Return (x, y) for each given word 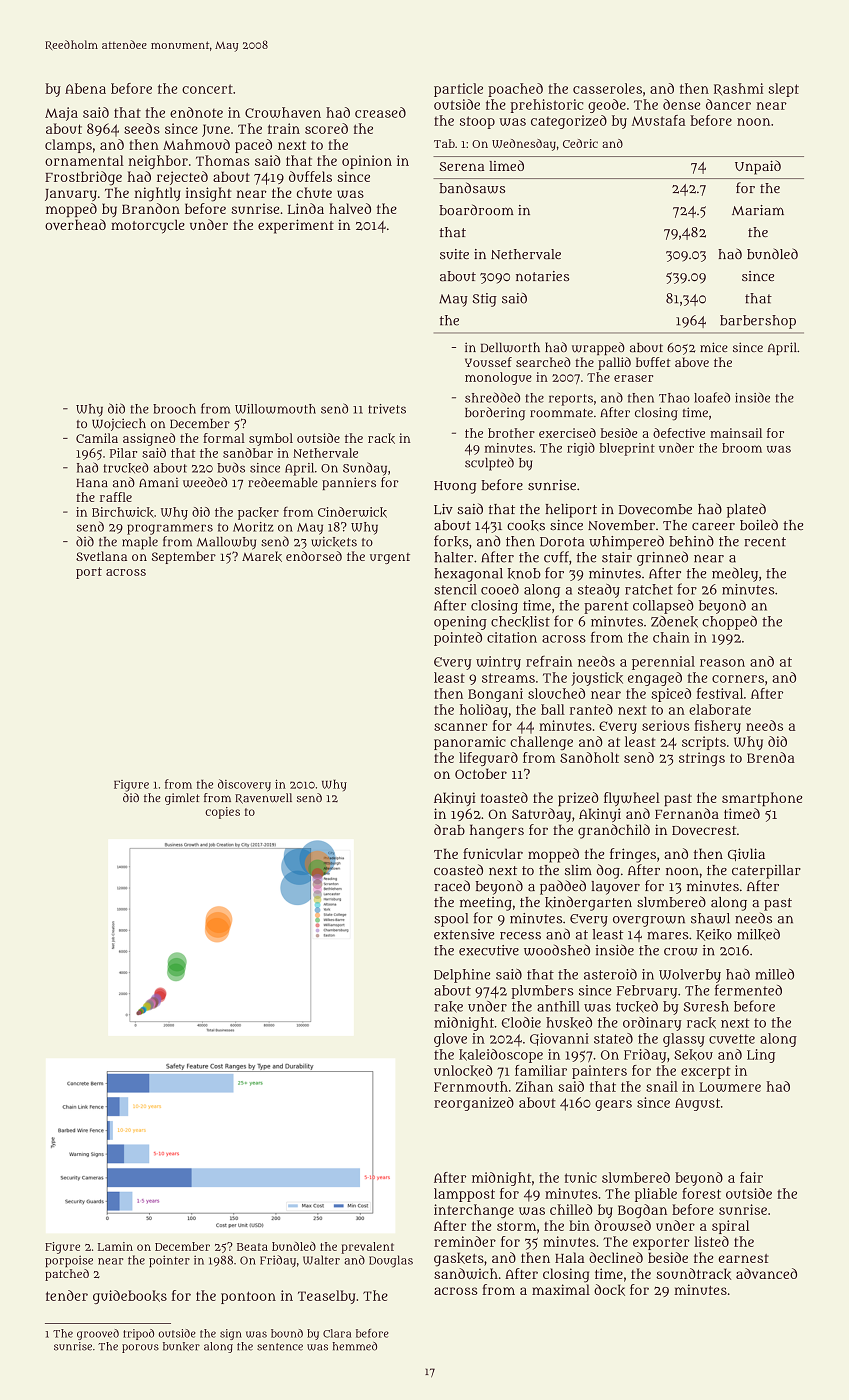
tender (67, 1295)
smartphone (762, 799)
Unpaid (758, 167)
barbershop (758, 322)
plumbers (542, 992)
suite (454, 254)
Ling (761, 1056)
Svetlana (101, 556)
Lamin (115, 1246)
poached (515, 90)
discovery (244, 785)
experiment (296, 226)
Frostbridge (83, 178)
